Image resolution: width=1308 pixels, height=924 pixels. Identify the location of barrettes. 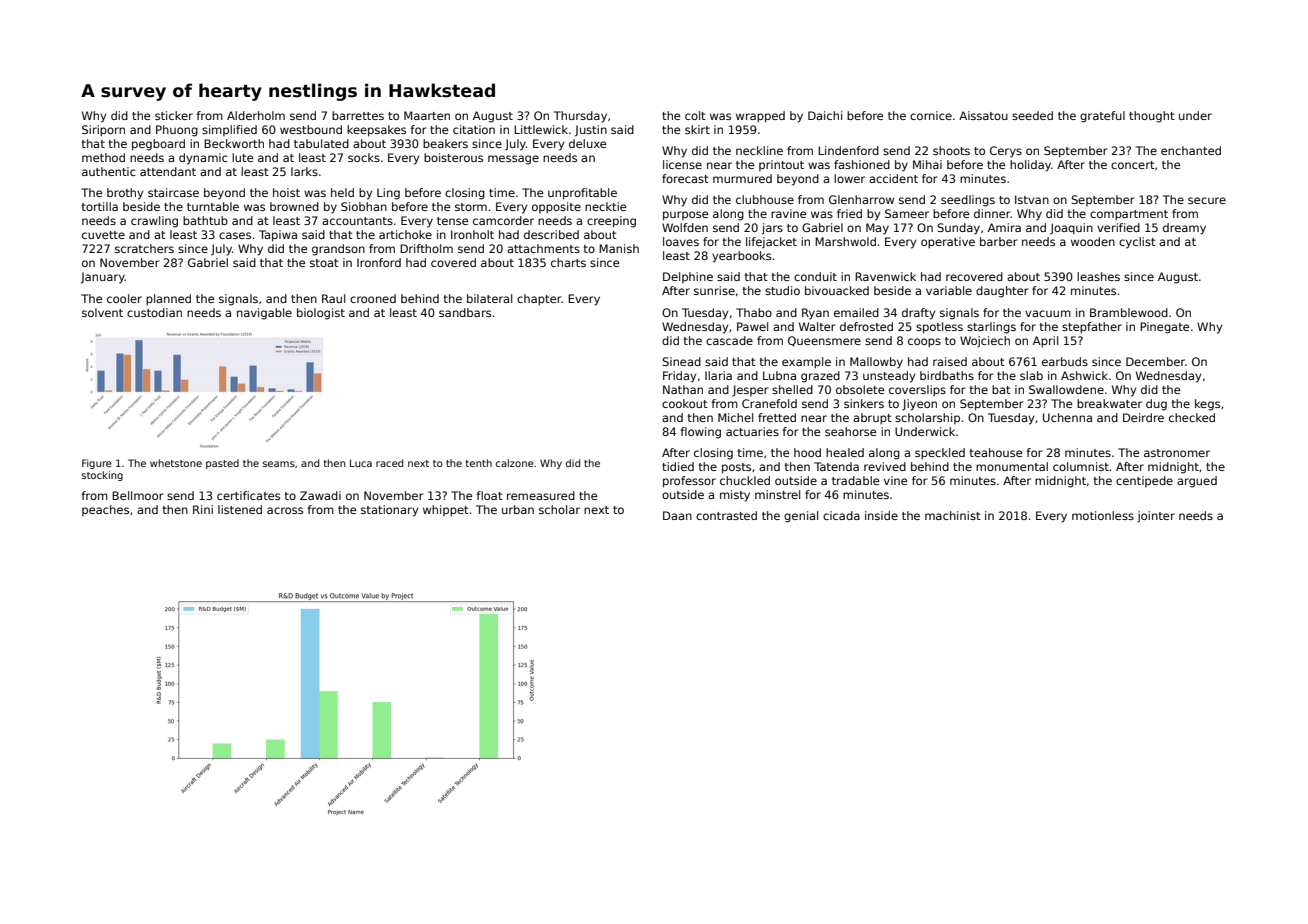
(358, 115).
